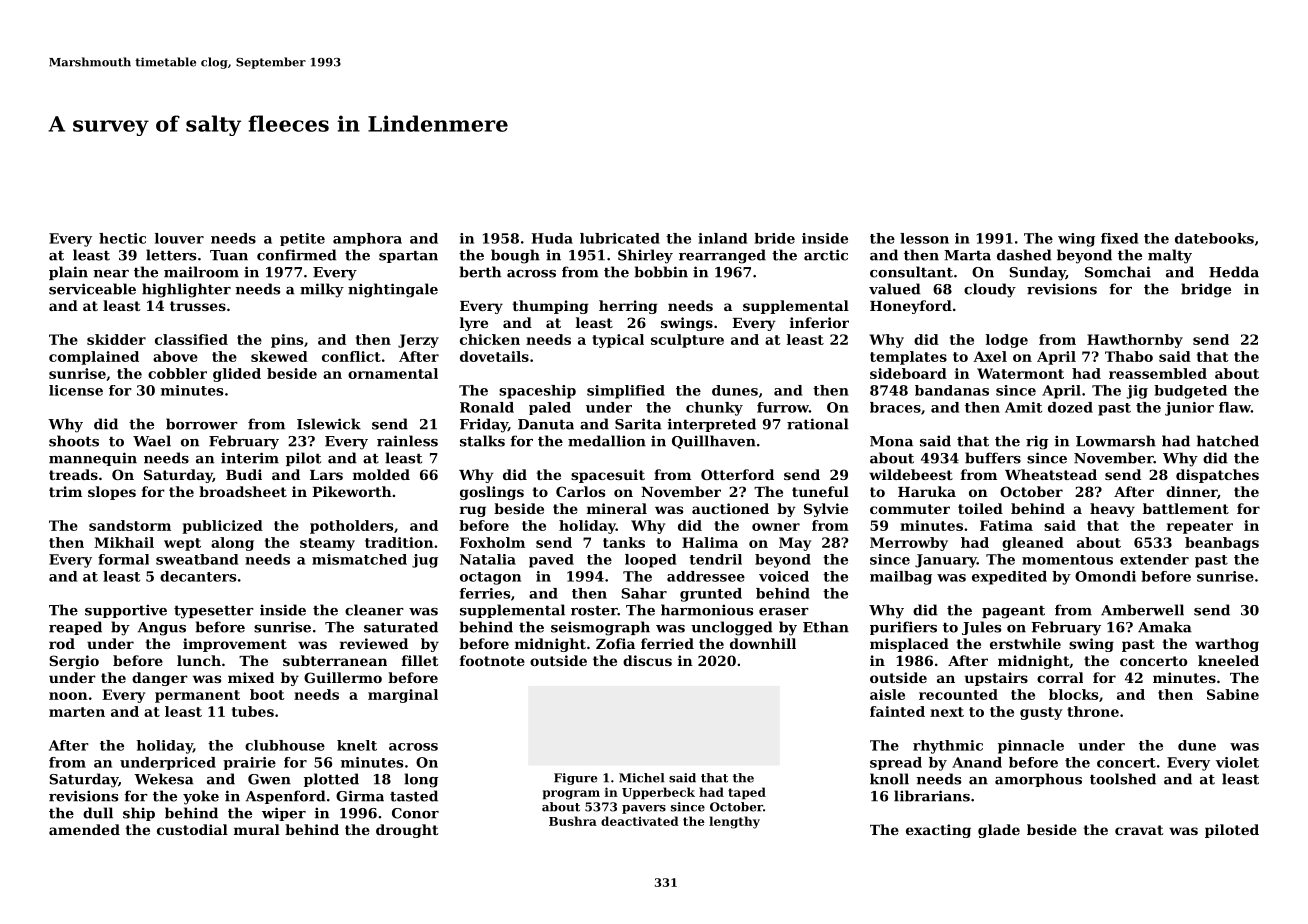 The height and width of the screenshot is (924, 1308). I want to click on simplified, so click(626, 392).
